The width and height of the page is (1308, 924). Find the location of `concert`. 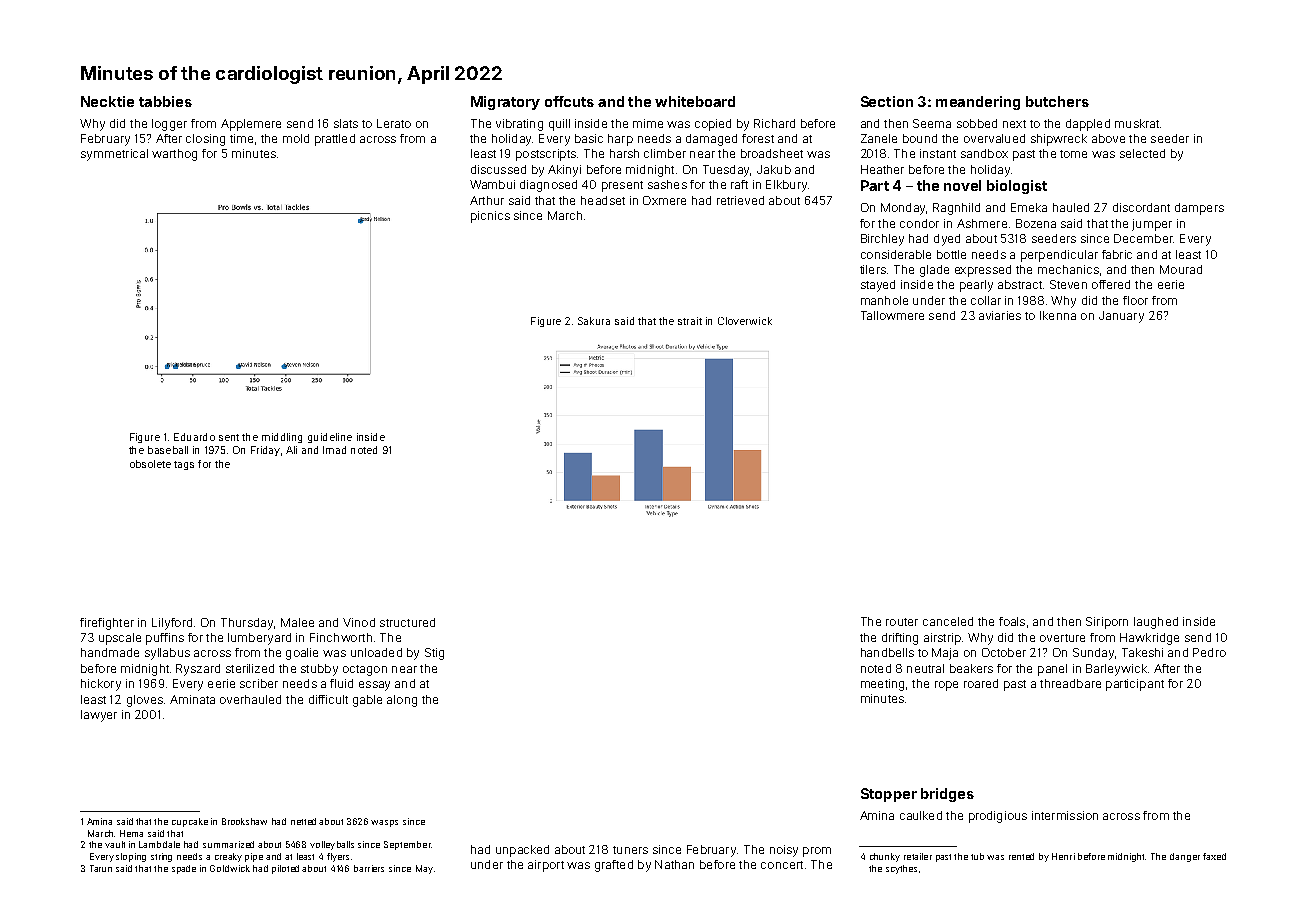

concert is located at coordinates (782, 865).
